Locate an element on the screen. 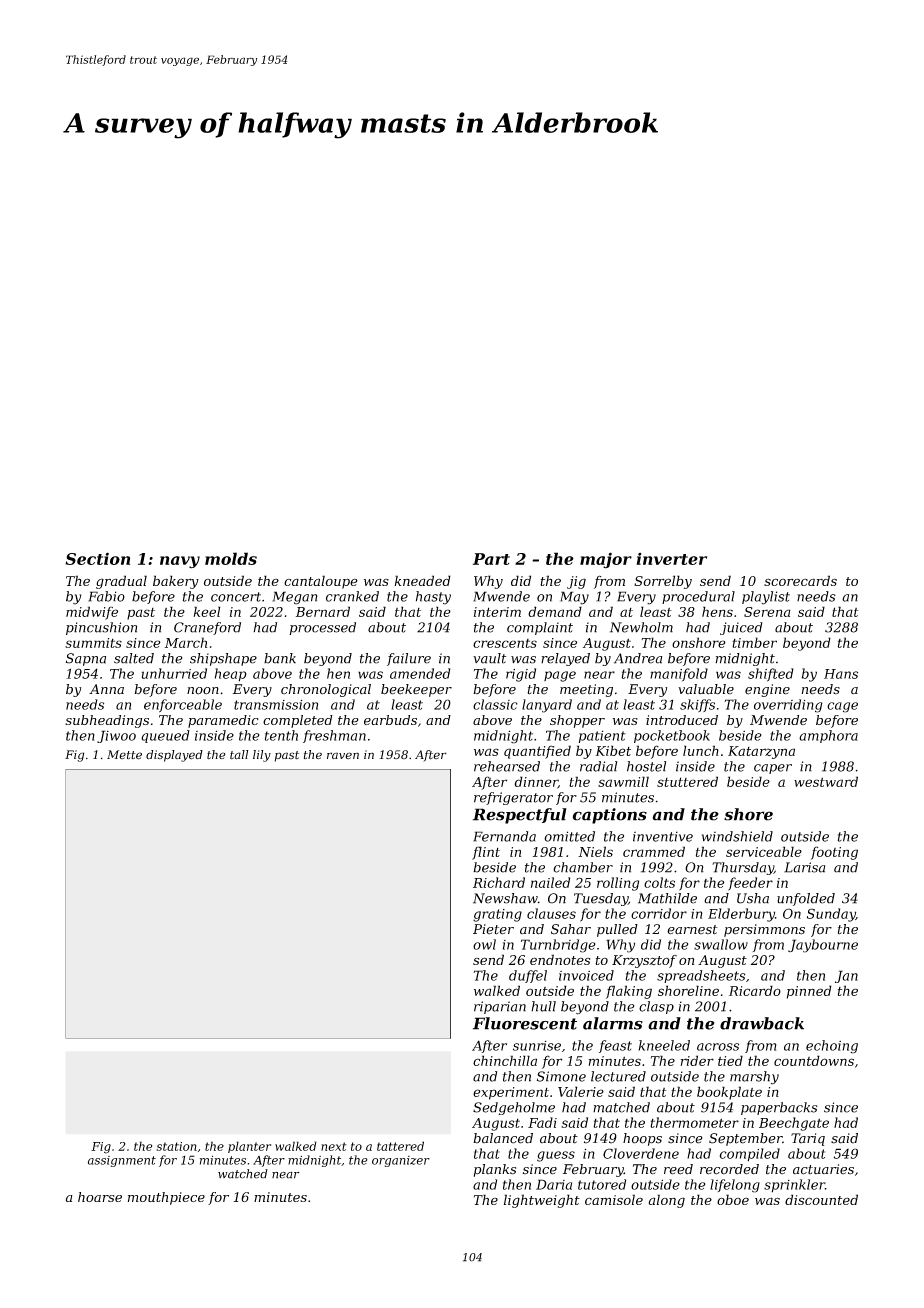  owl is located at coordinates (484, 944).
